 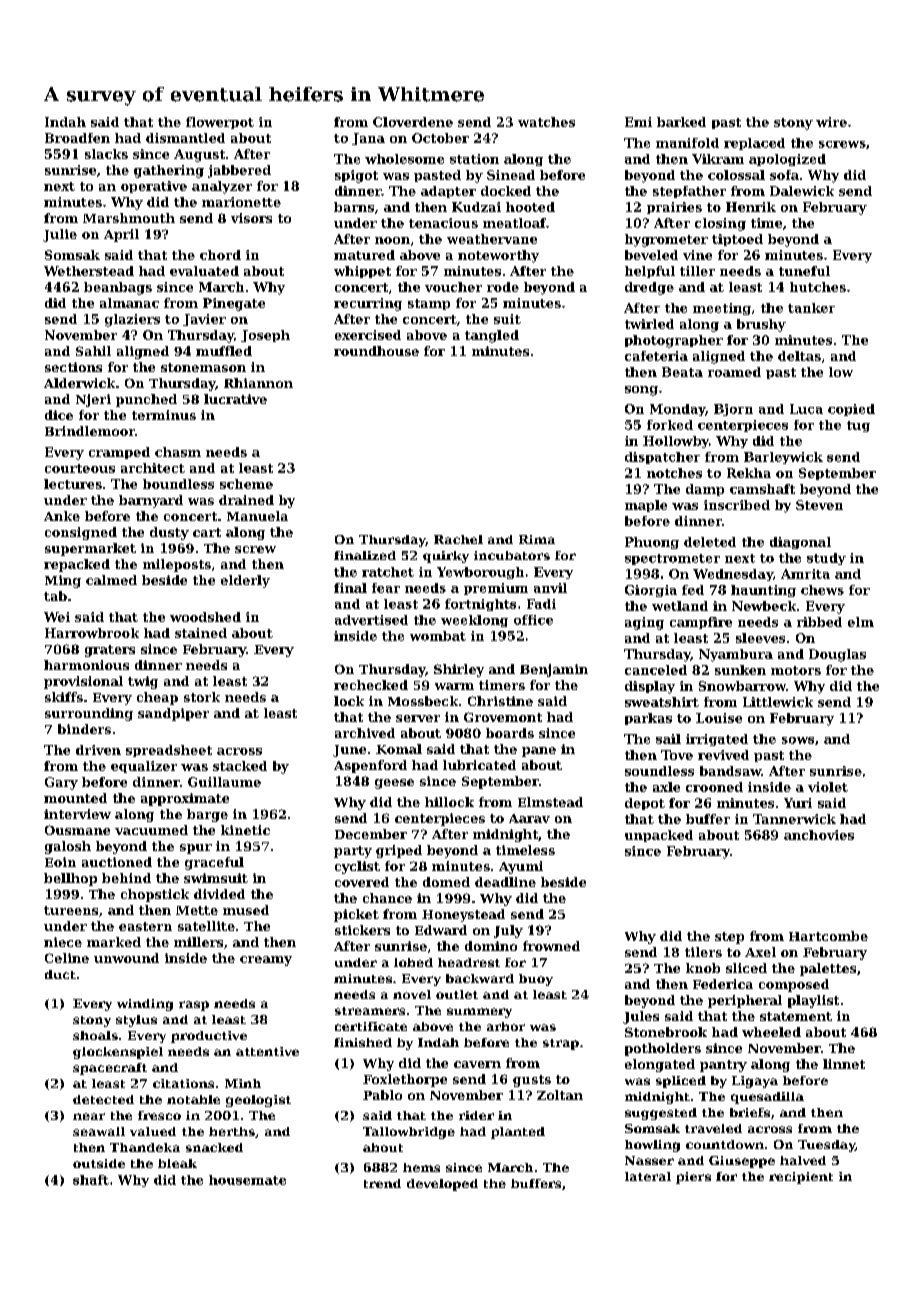 I want to click on developed, so click(x=442, y=1185).
